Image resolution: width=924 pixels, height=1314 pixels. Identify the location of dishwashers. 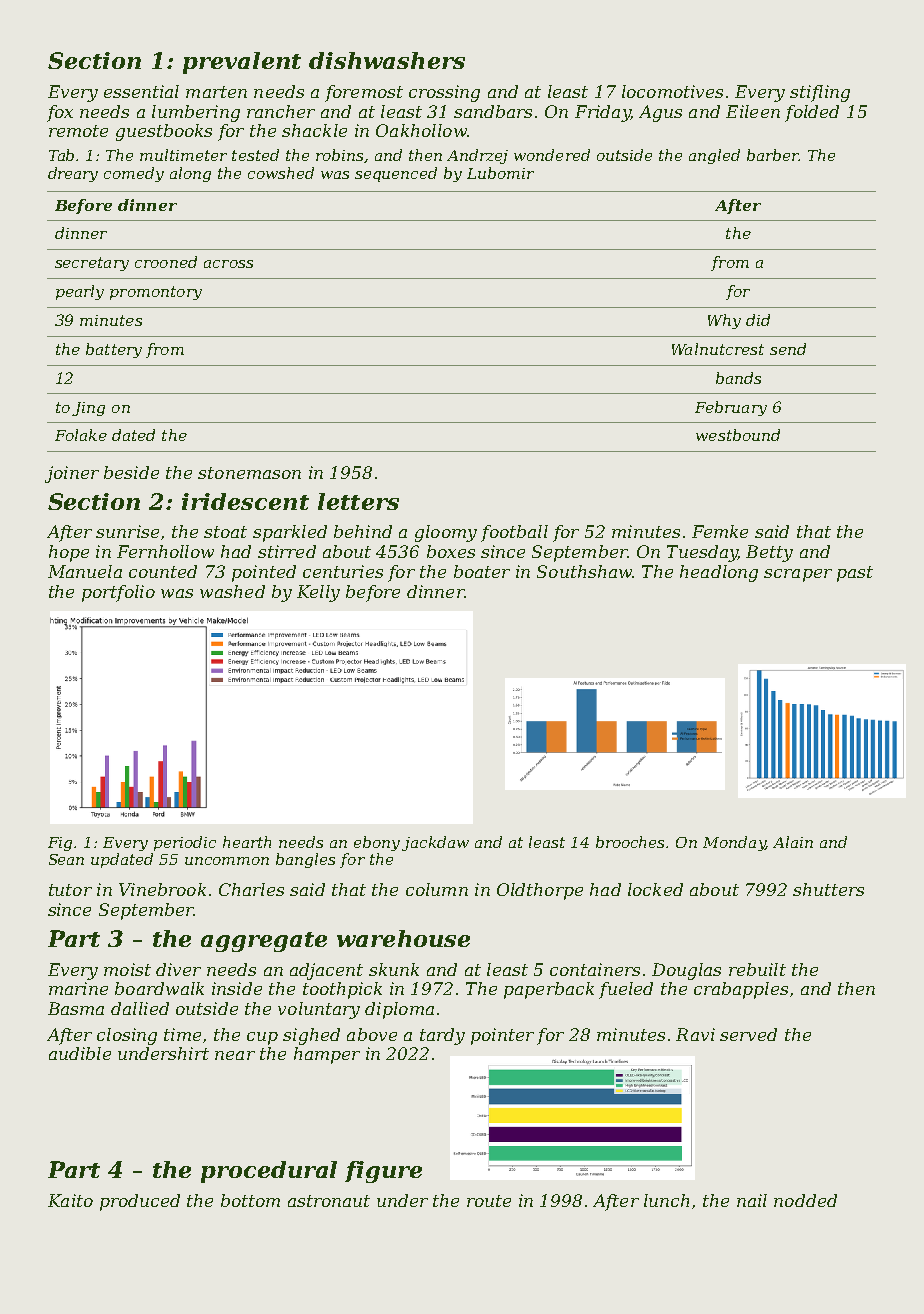
(387, 60).
